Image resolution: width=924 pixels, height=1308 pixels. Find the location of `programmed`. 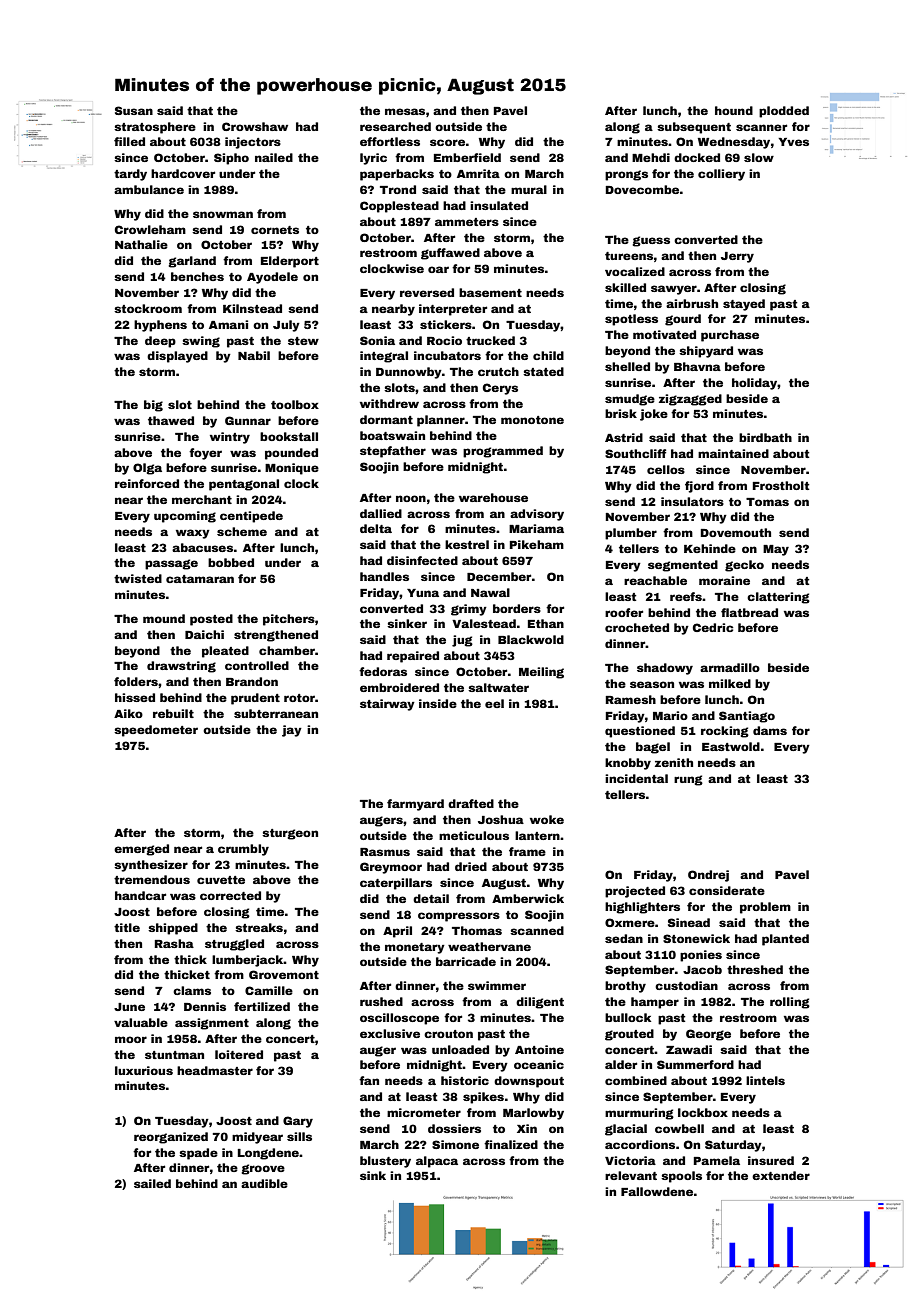

programmed is located at coordinates (503, 452).
